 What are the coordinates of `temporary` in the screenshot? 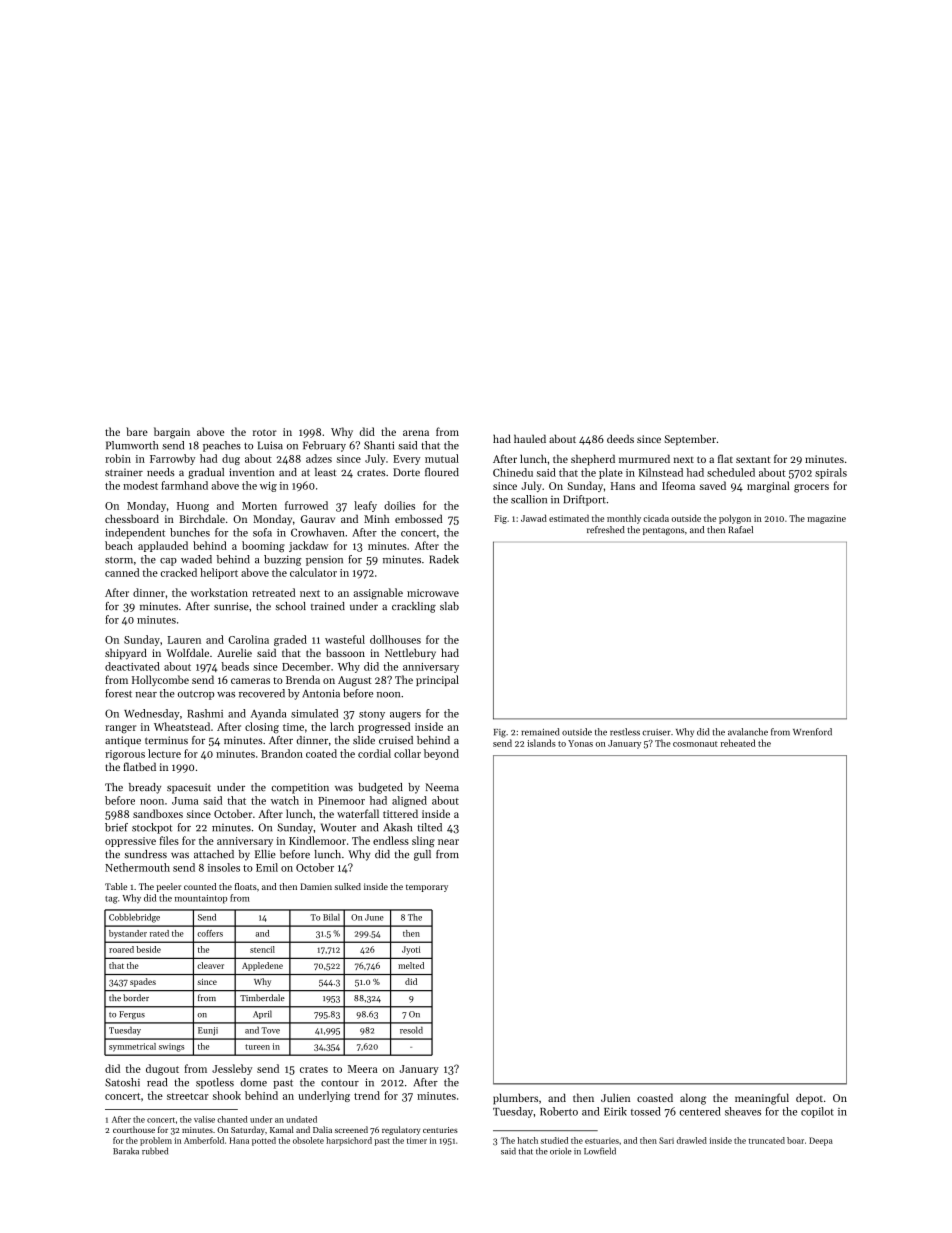 It's located at (427, 888).
